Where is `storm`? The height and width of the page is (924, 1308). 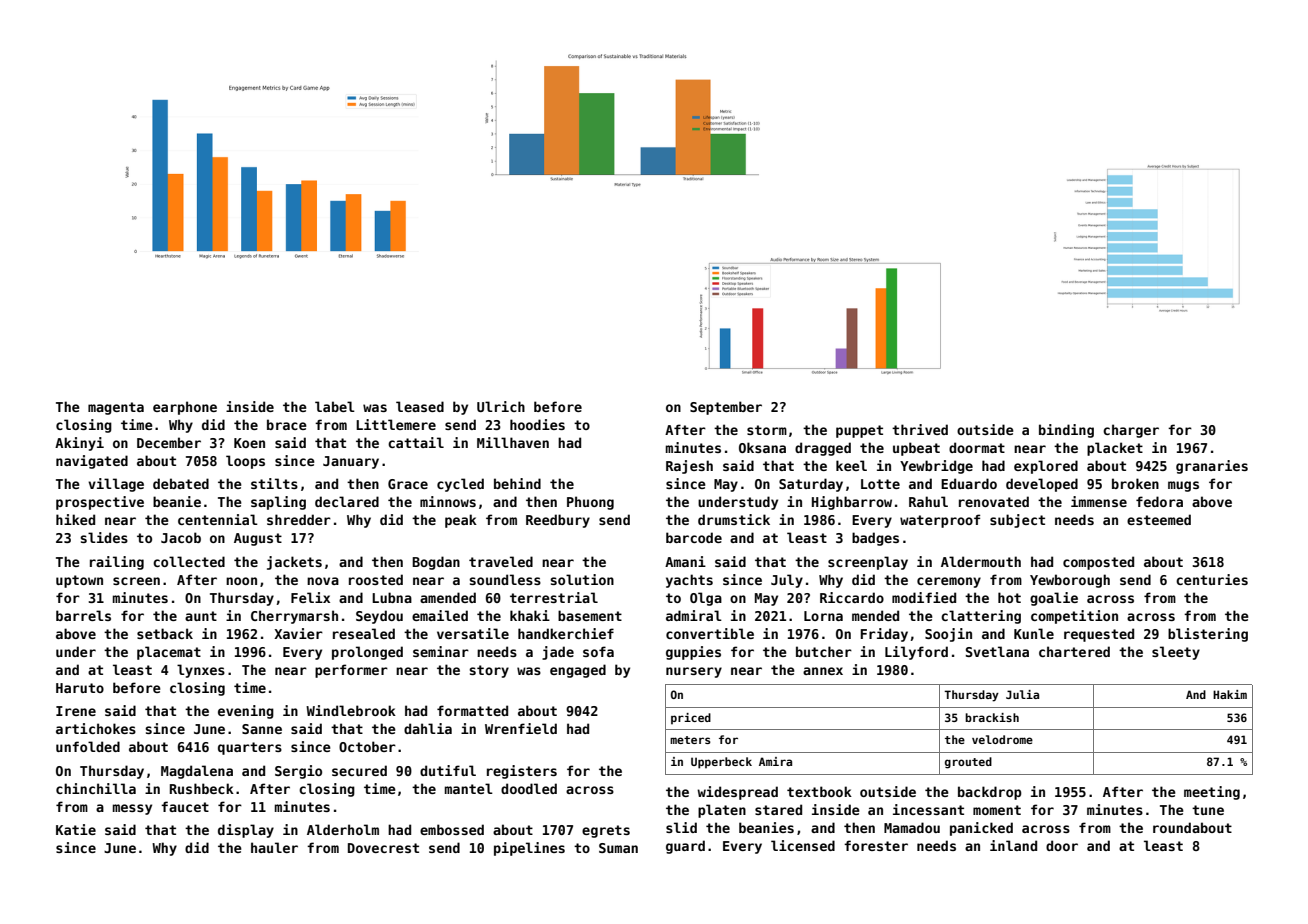 storm is located at coordinates (767, 430).
